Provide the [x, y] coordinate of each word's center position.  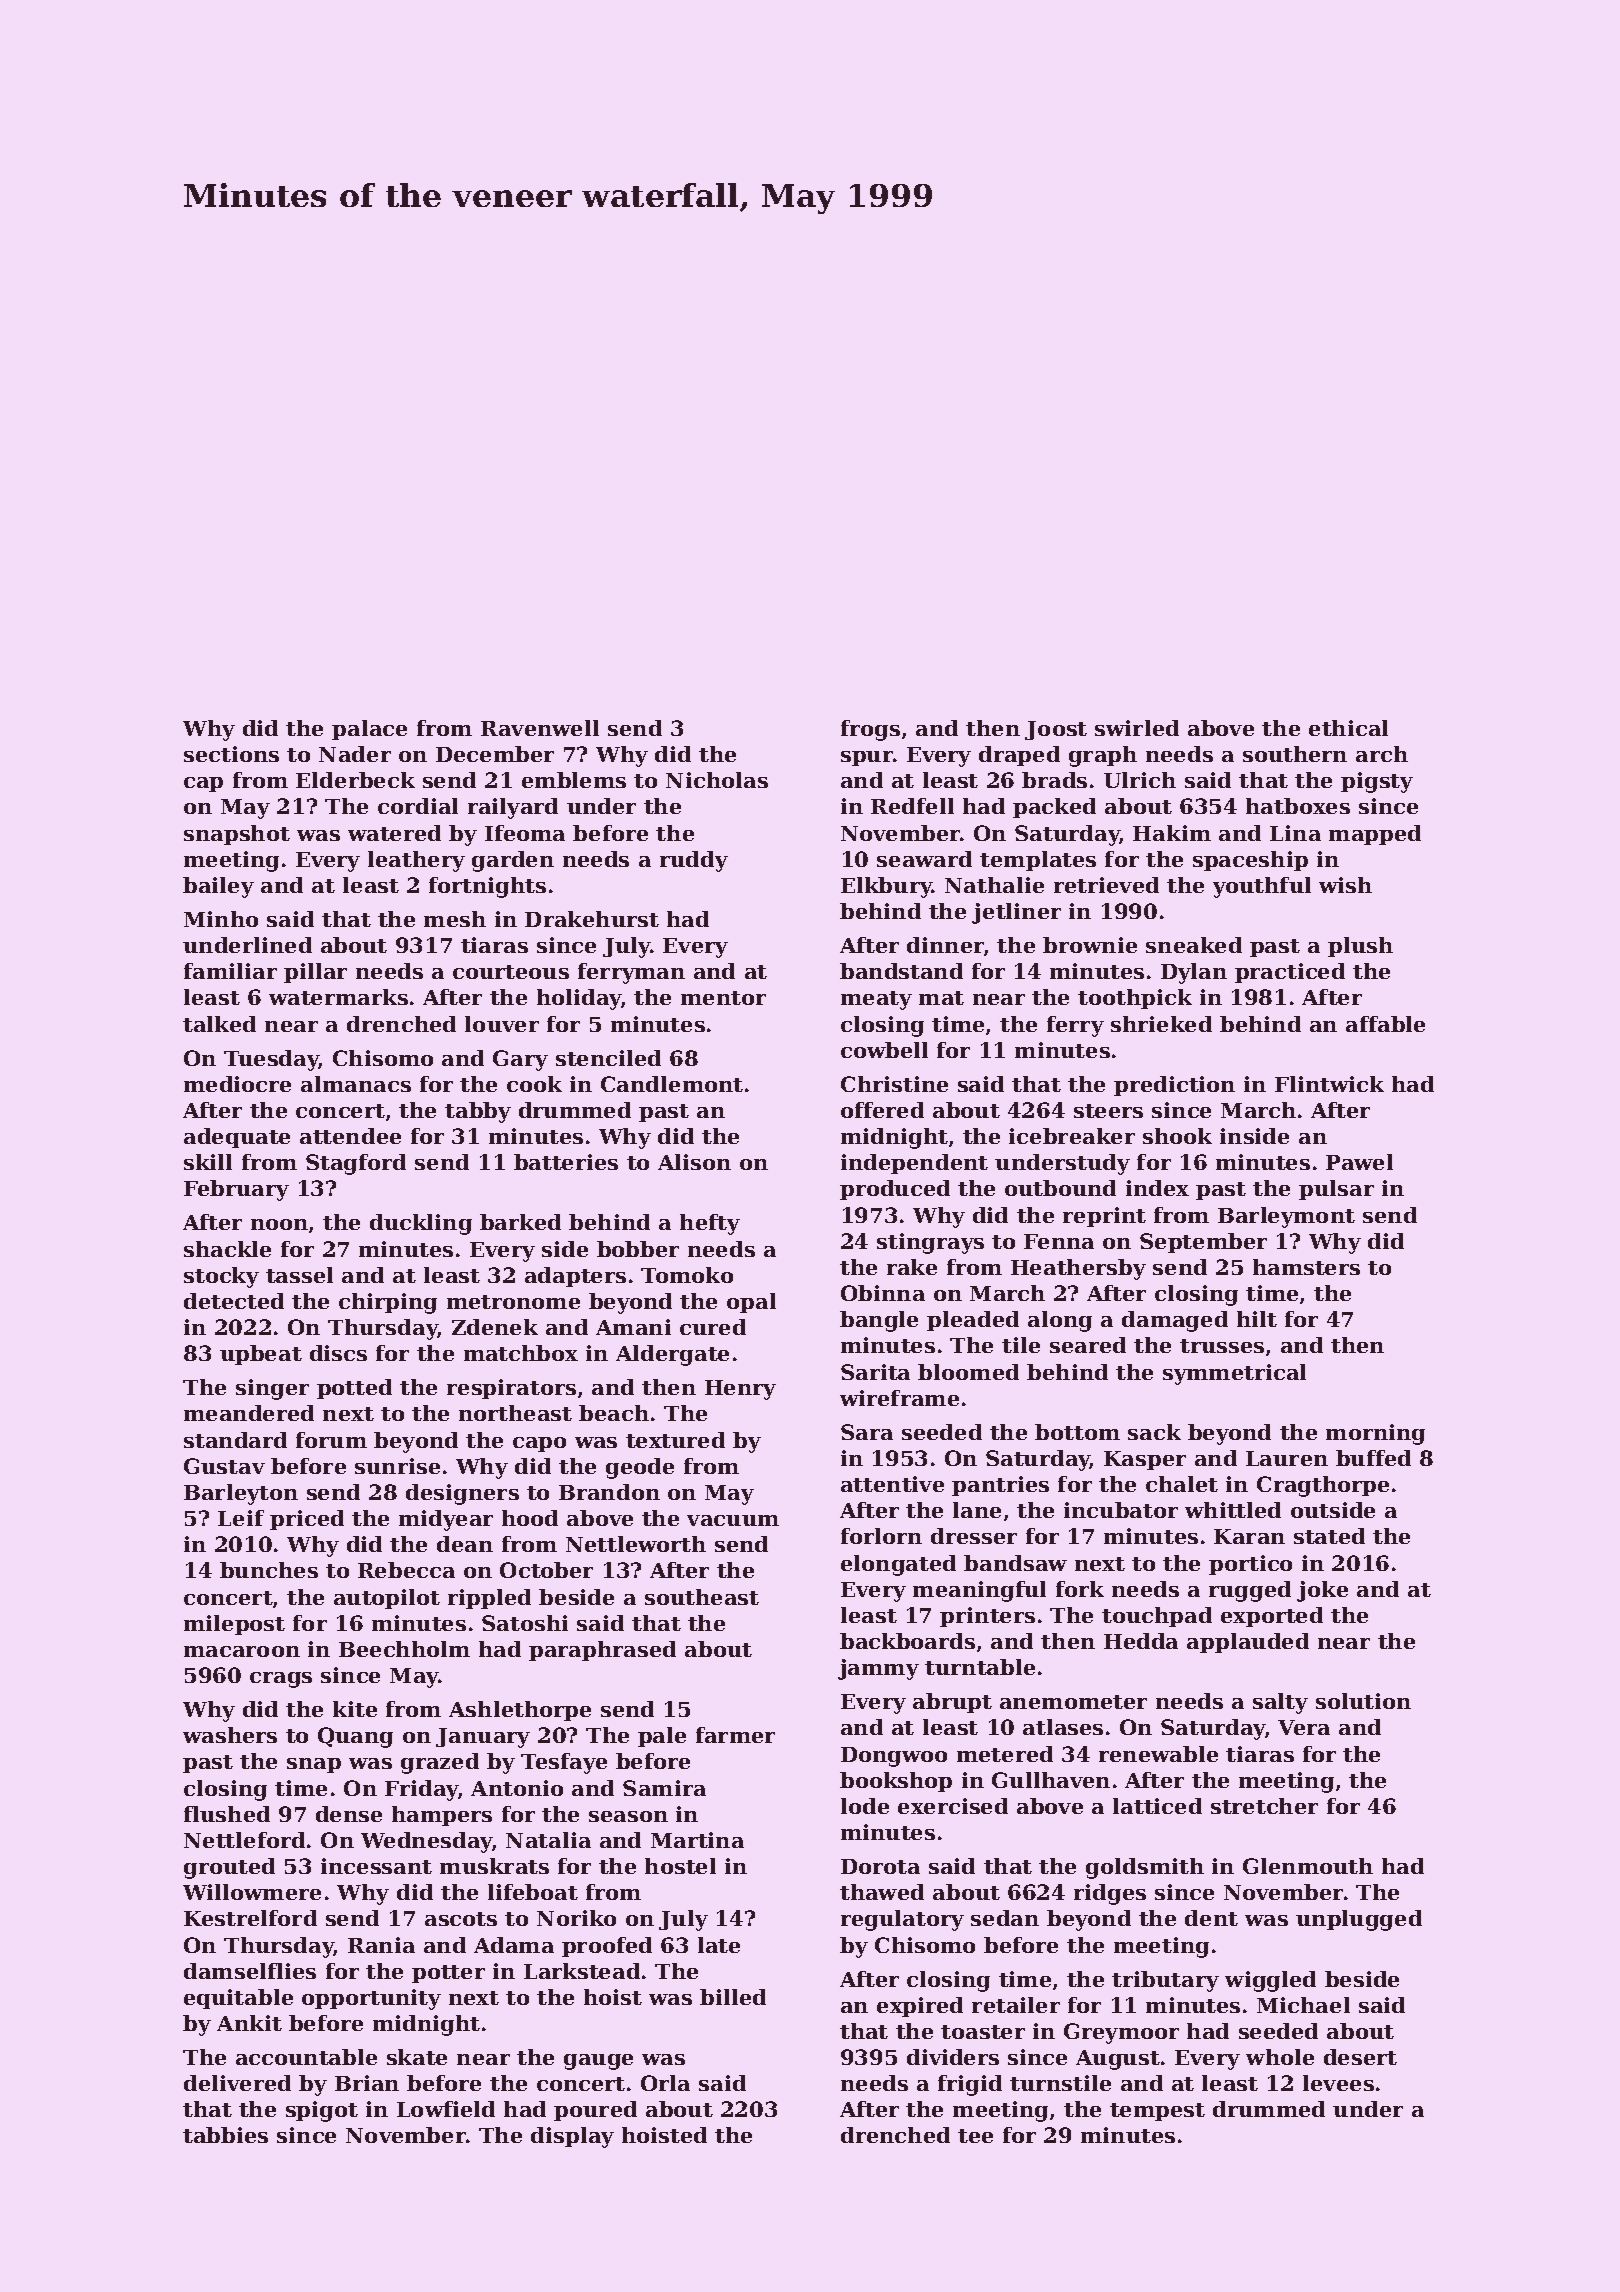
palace [369, 730]
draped [1019, 756]
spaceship [1250, 861]
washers [230, 1735]
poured [595, 2111]
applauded [1248, 1643]
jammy [878, 1669]
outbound [1060, 1188]
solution [1363, 1701]
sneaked [1194, 945]
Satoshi [525, 1623]
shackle [227, 1249]
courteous [511, 972]
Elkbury [886, 887]
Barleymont [1286, 1217]
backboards [907, 1641]
